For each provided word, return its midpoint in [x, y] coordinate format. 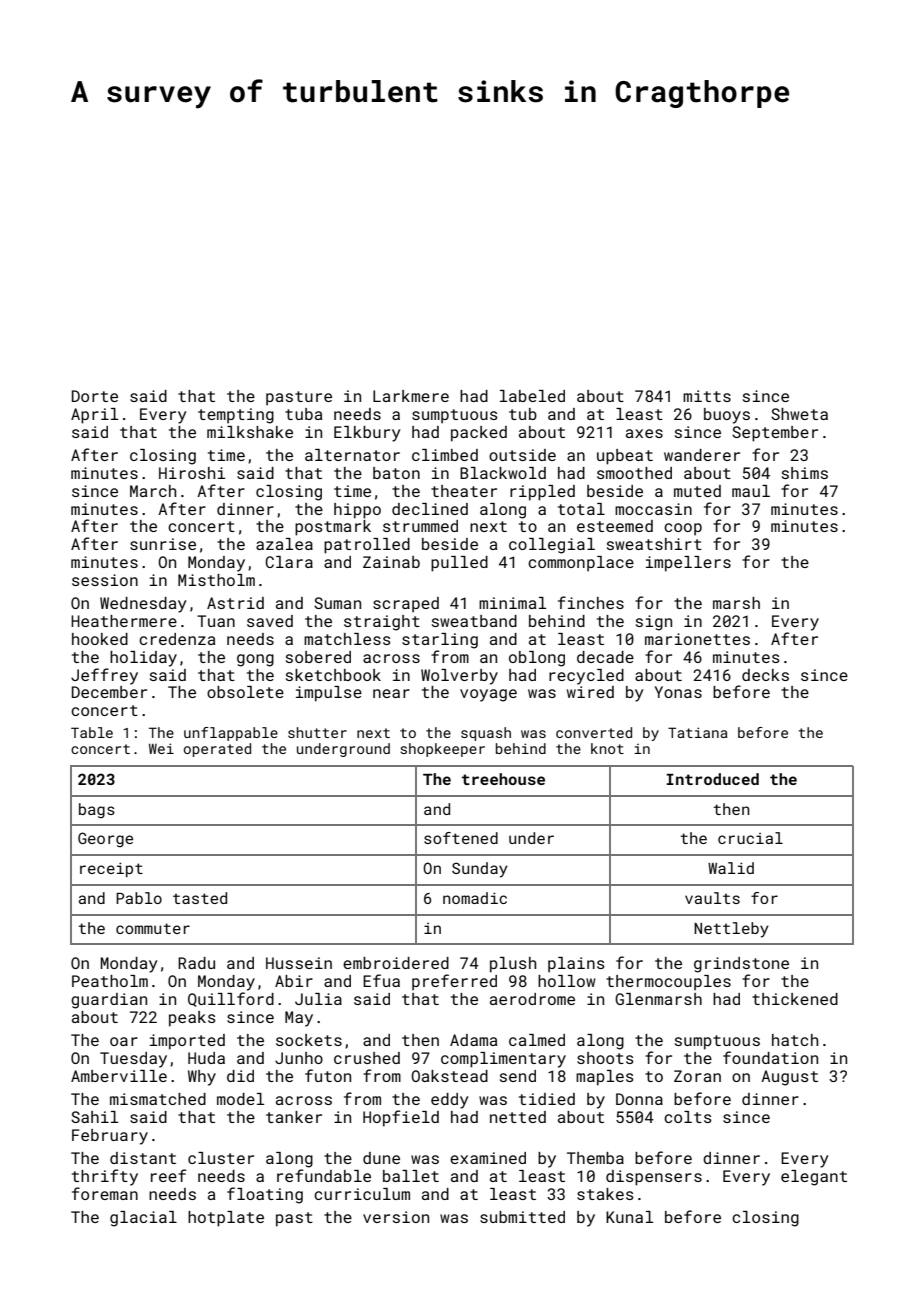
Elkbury [367, 434]
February [110, 1137]
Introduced [712, 779]
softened [461, 838]
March [153, 491]
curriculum [362, 1194]
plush [513, 965]
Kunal [629, 1217]
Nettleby [731, 930]
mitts [707, 396]
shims [805, 473]
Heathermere [124, 621]
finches [591, 602]
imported [187, 1042]
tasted [200, 898]
